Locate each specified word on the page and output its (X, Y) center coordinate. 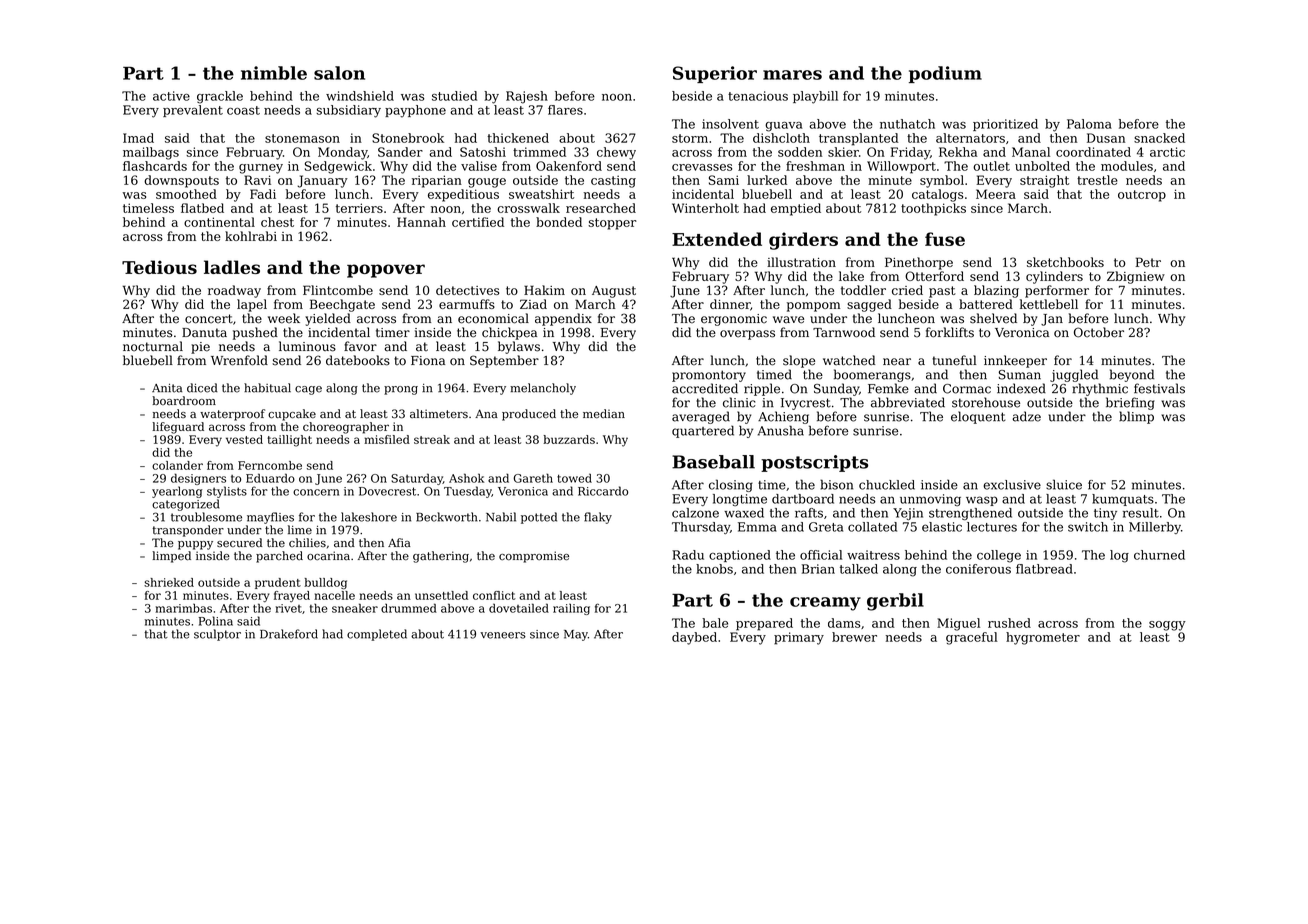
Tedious (159, 267)
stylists (227, 492)
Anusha (781, 430)
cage (308, 390)
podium (945, 74)
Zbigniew (1136, 277)
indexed (1021, 388)
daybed (694, 638)
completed (377, 635)
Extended (717, 239)
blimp (1136, 417)
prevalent (193, 111)
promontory (709, 376)
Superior (715, 74)
